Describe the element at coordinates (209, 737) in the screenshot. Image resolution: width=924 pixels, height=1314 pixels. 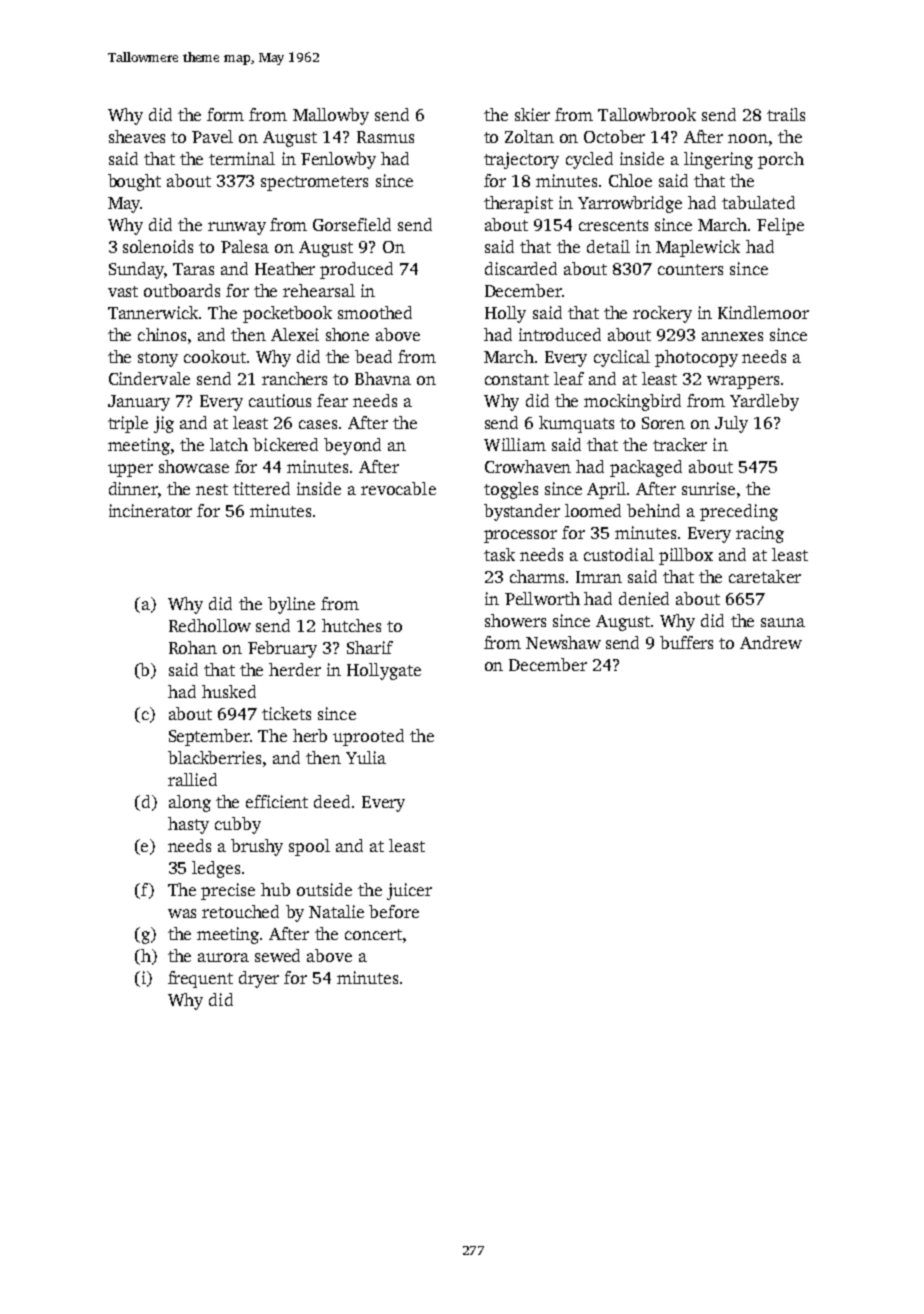
I see `September` at that location.
